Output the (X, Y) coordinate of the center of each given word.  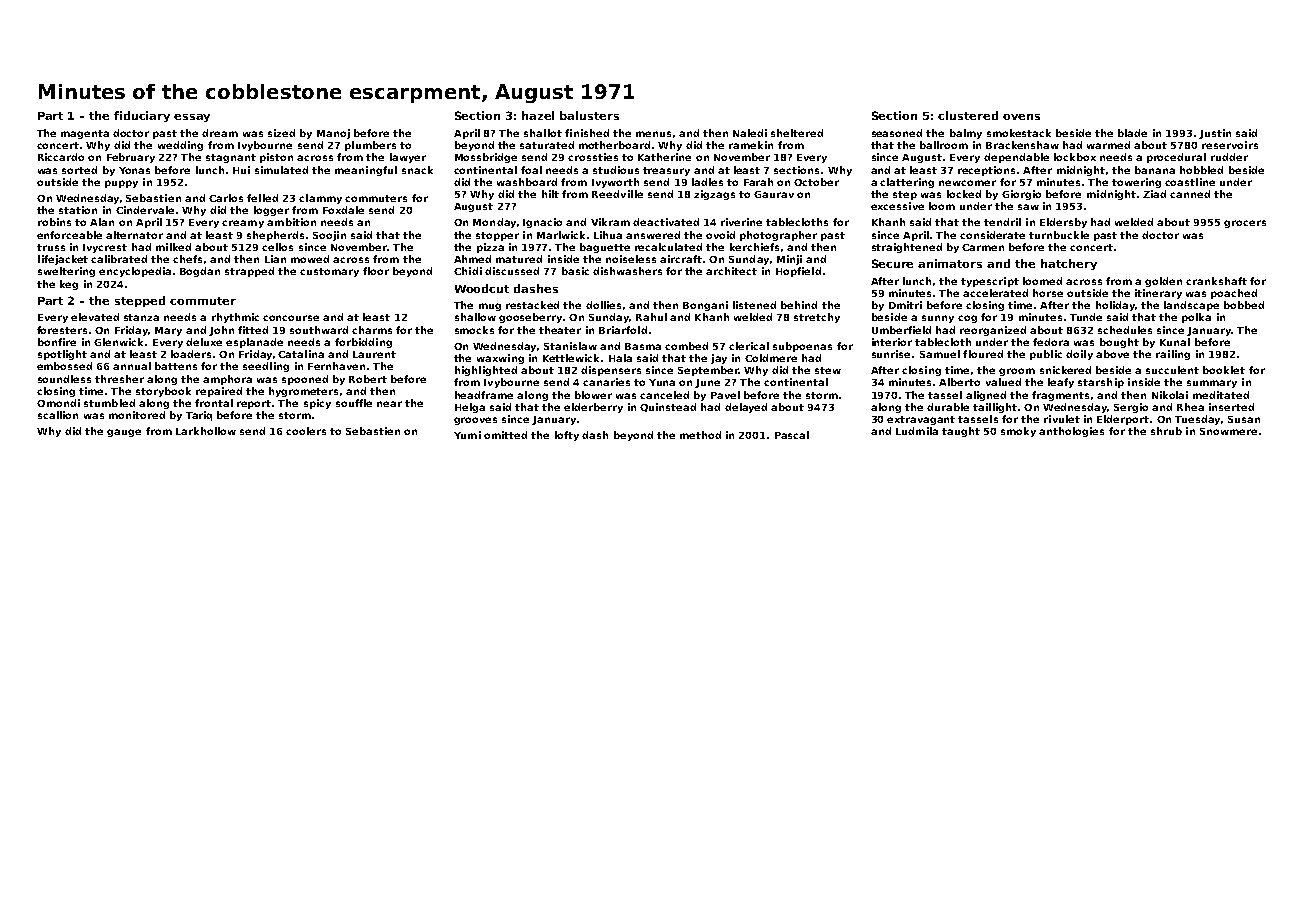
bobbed (1244, 305)
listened (754, 305)
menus (653, 134)
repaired (219, 392)
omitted (505, 435)
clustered (968, 115)
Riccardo (61, 157)
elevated (95, 317)
